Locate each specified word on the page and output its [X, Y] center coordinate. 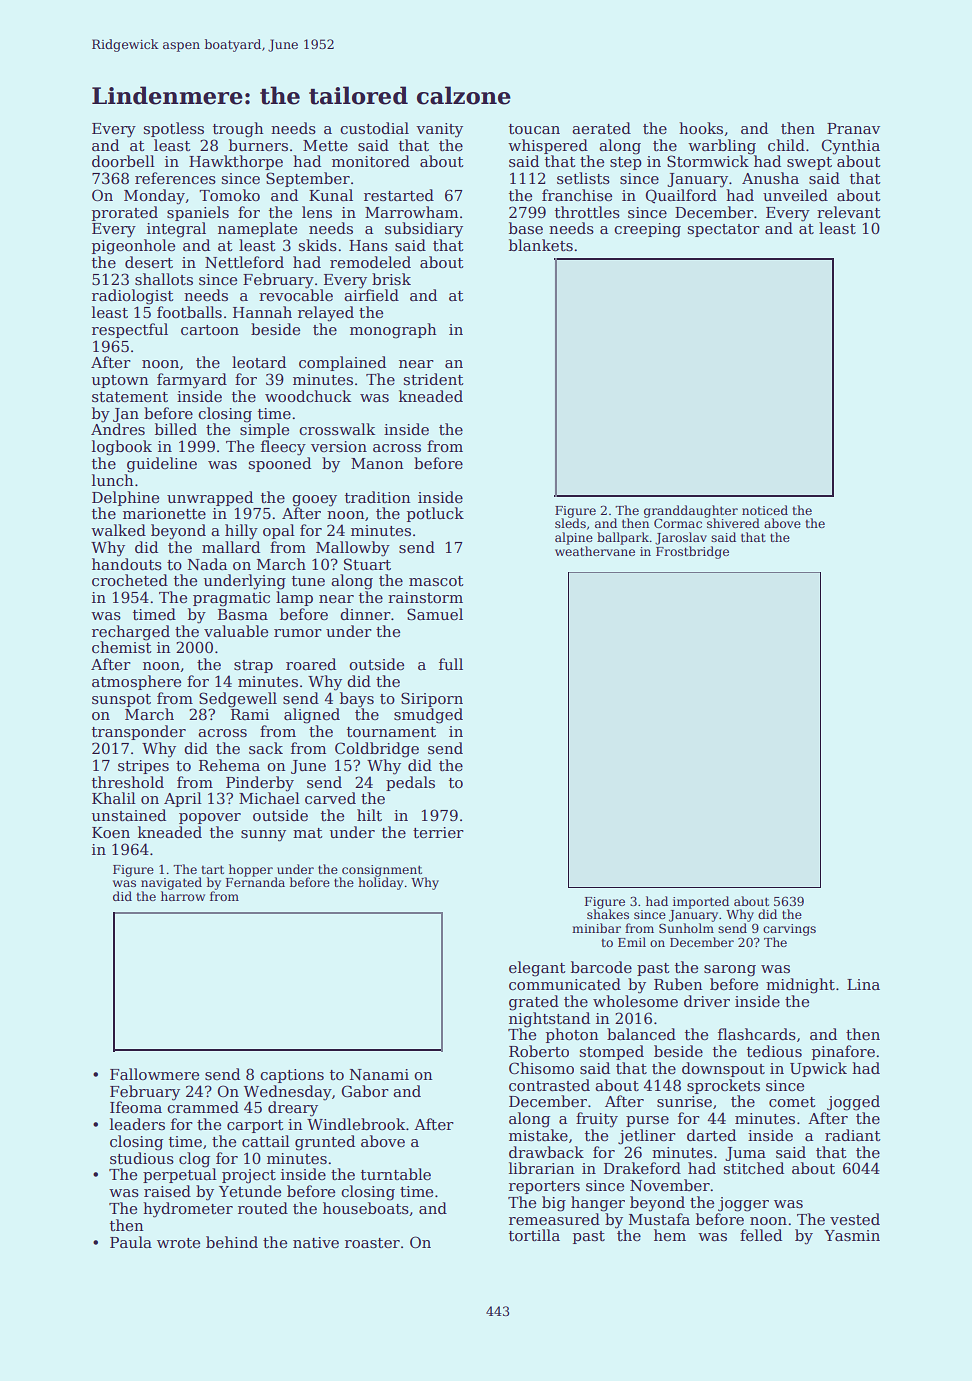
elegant [537, 969]
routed [263, 1208]
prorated [125, 213]
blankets [541, 245]
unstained [129, 815]
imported [701, 902]
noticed [765, 510]
